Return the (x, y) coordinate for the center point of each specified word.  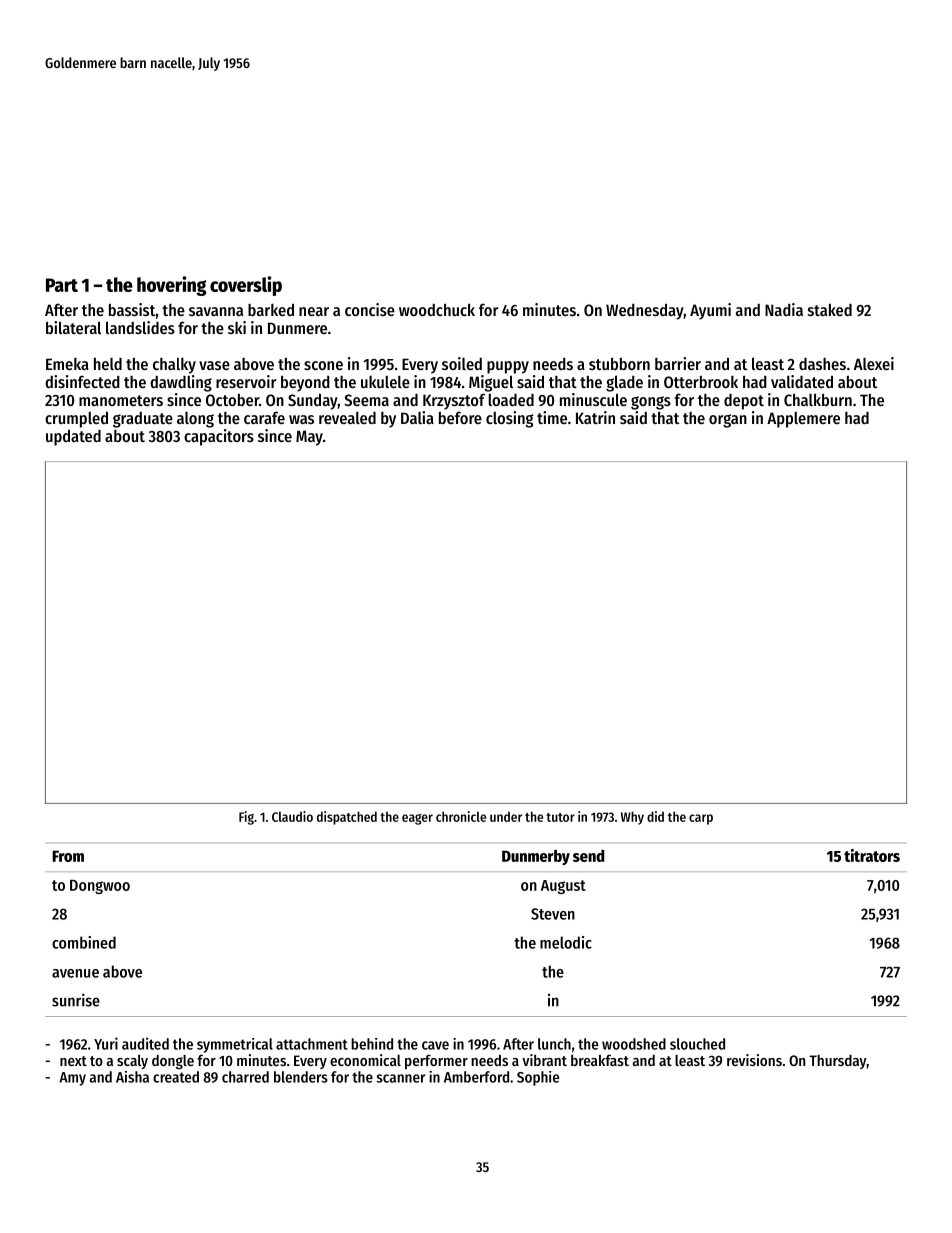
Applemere (803, 420)
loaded (511, 400)
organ (728, 421)
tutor (560, 817)
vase (214, 365)
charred (245, 1077)
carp (701, 819)
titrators (872, 855)
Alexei (874, 363)
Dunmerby (536, 857)
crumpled (76, 419)
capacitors (219, 437)
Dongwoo (100, 887)
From (68, 856)
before (460, 417)
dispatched (347, 818)
